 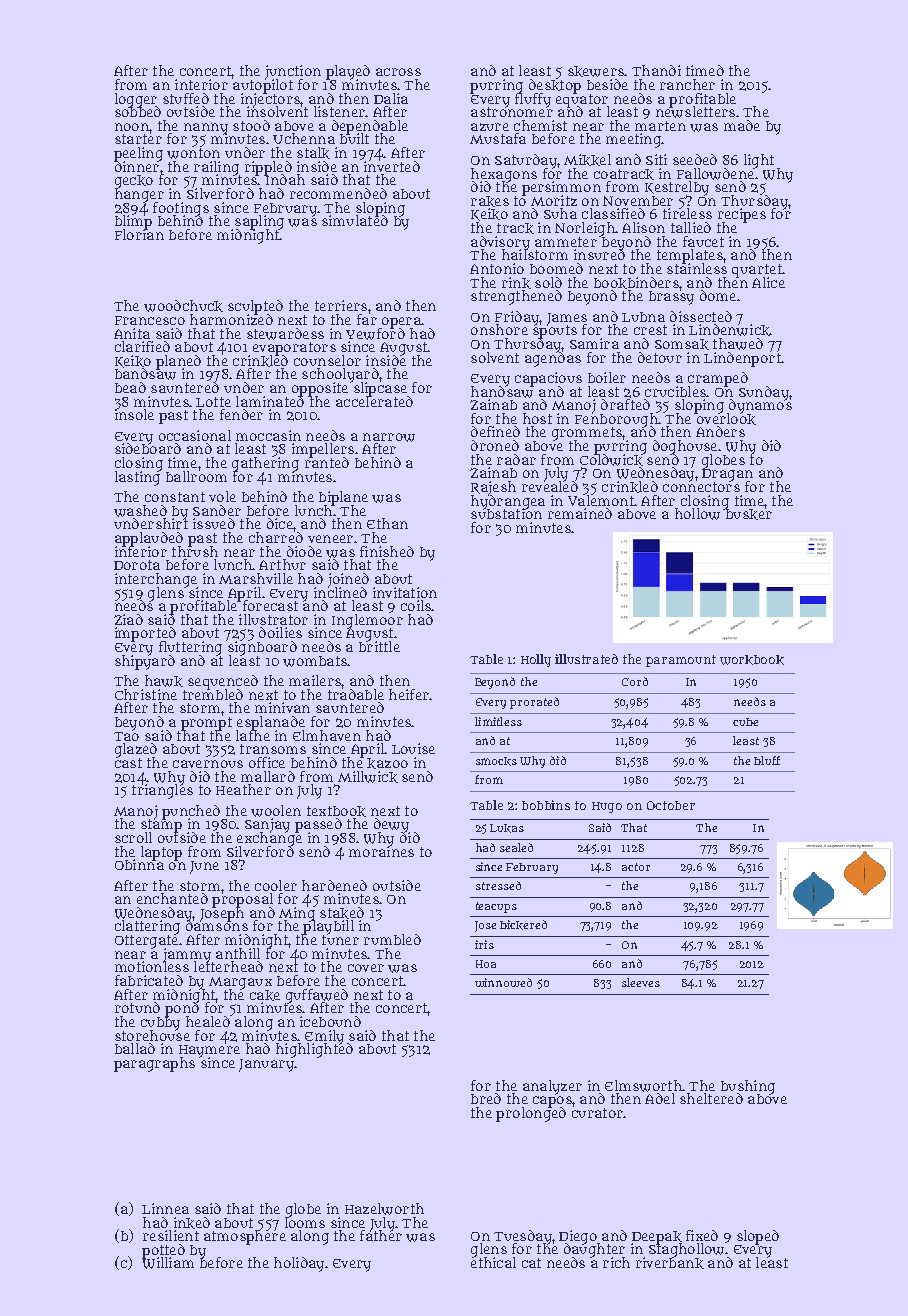 What do you see at coordinates (536, 660) in the screenshot?
I see `Holly` at bounding box center [536, 660].
